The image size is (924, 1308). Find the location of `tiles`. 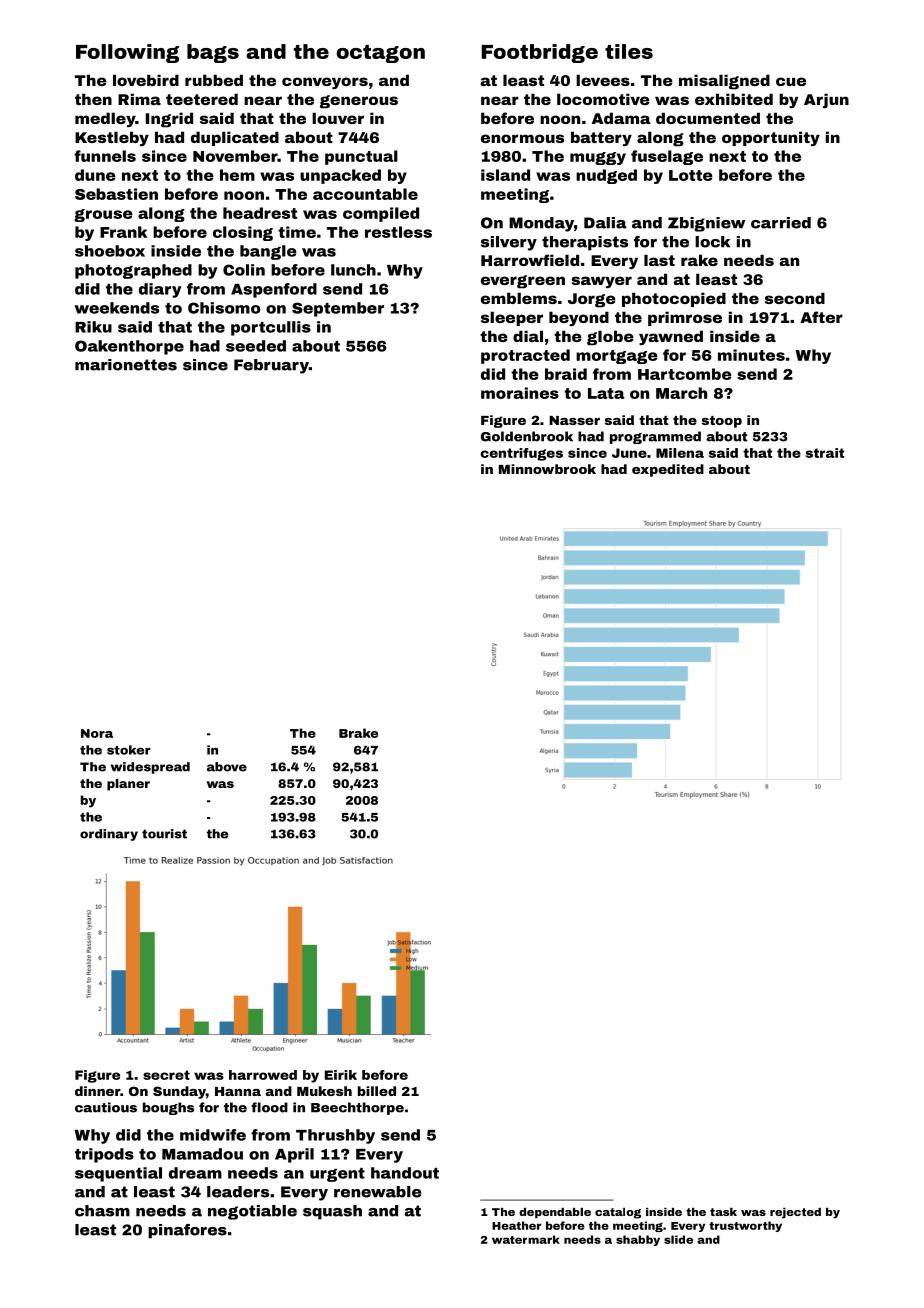

tiles is located at coordinates (629, 51).
